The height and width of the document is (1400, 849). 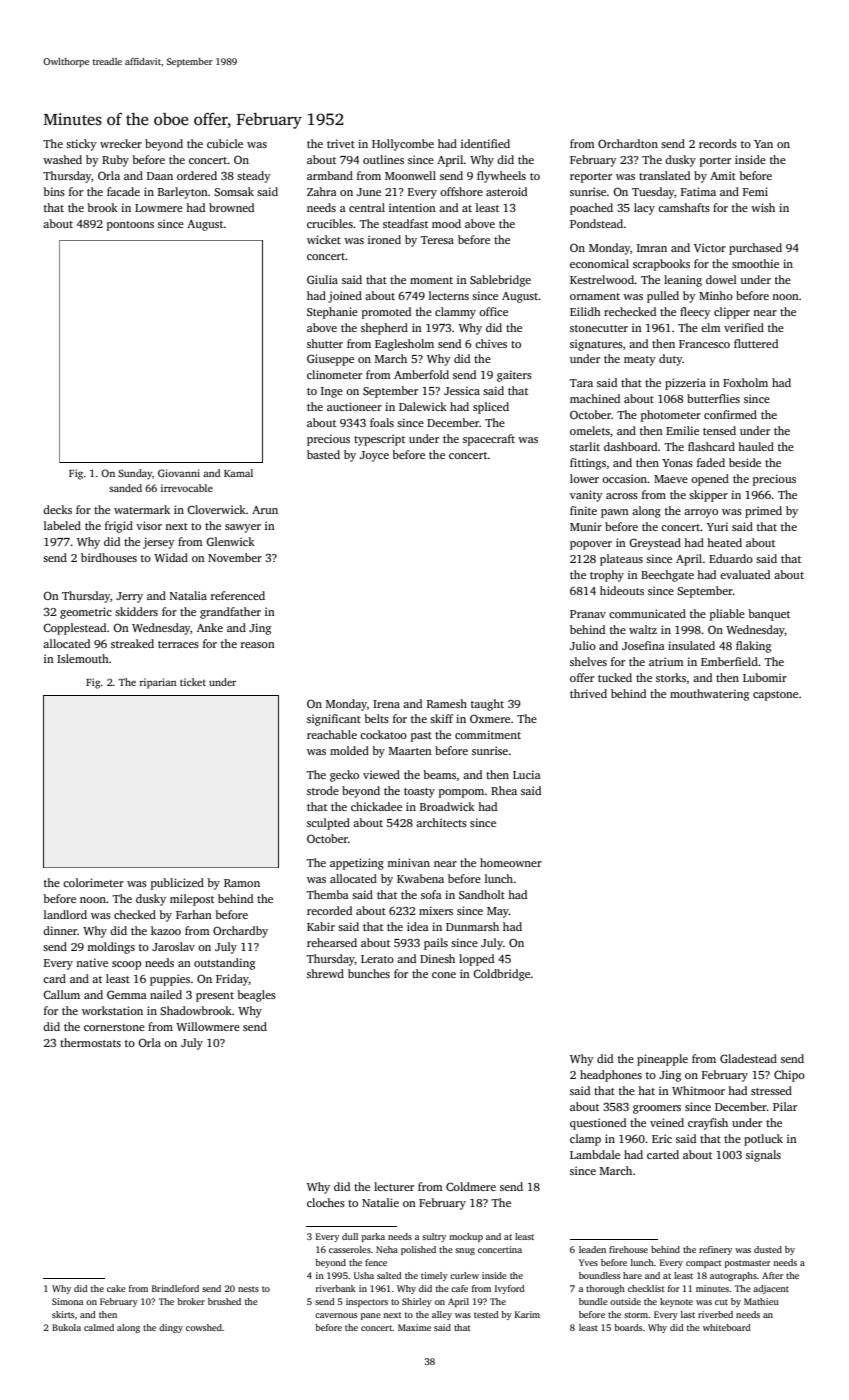 I want to click on pontoons, so click(x=130, y=226).
